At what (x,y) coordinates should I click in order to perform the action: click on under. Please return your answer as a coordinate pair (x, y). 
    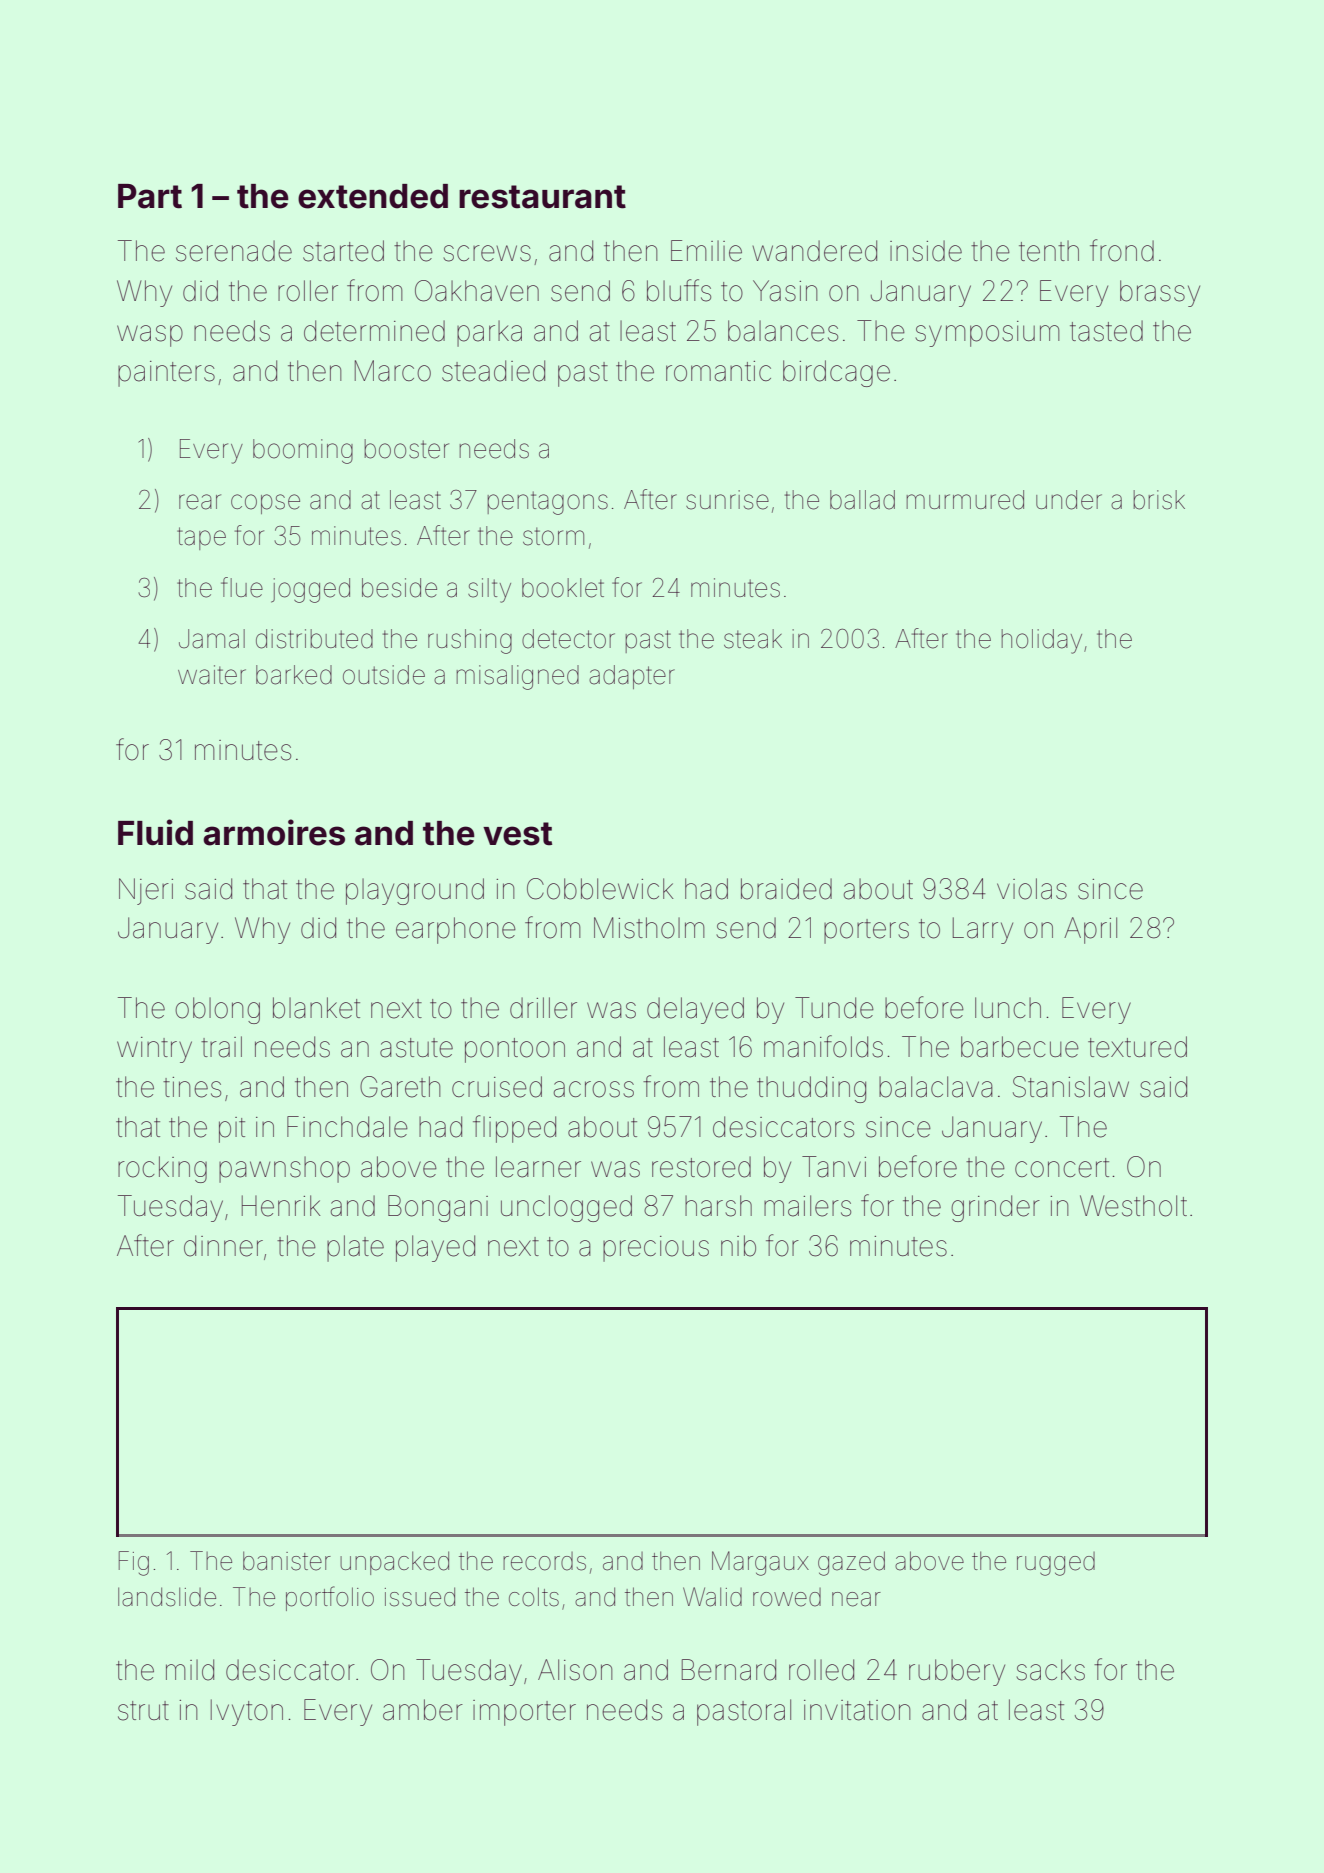
    Looking at the image, I should click on (1069, 500).
